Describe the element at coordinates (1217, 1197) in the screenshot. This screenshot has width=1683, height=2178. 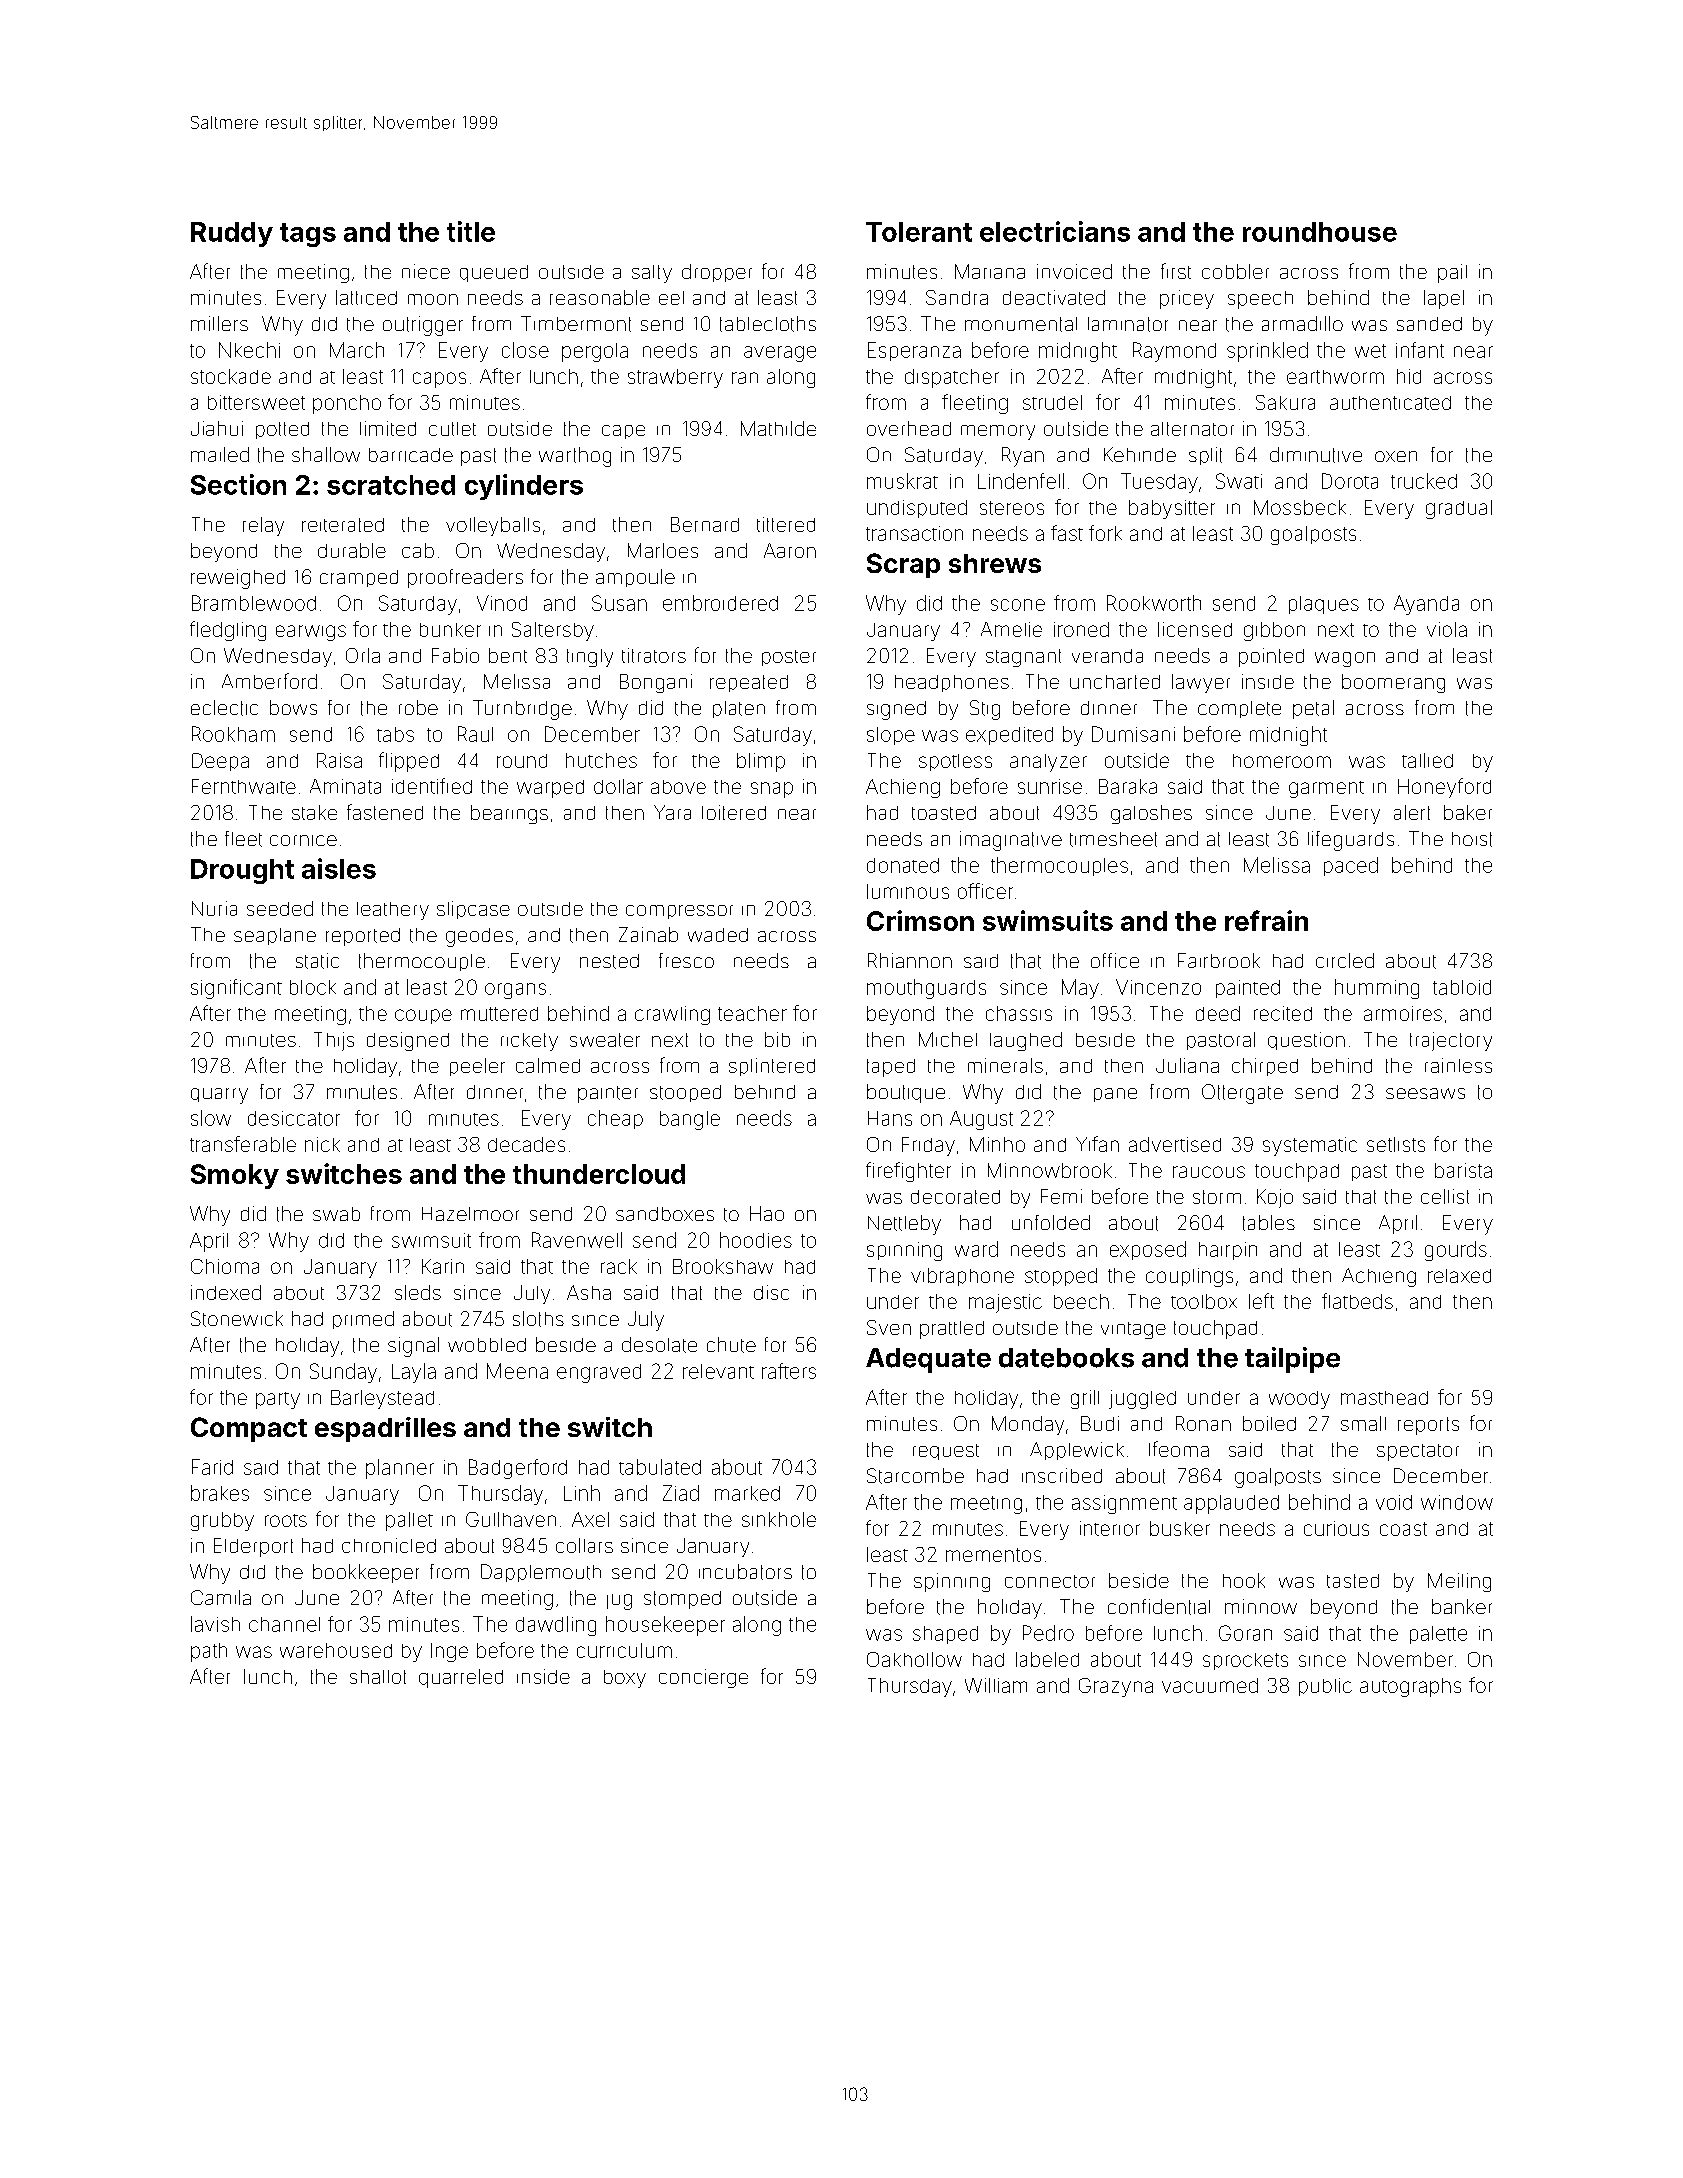
I see `storm` at that location.
